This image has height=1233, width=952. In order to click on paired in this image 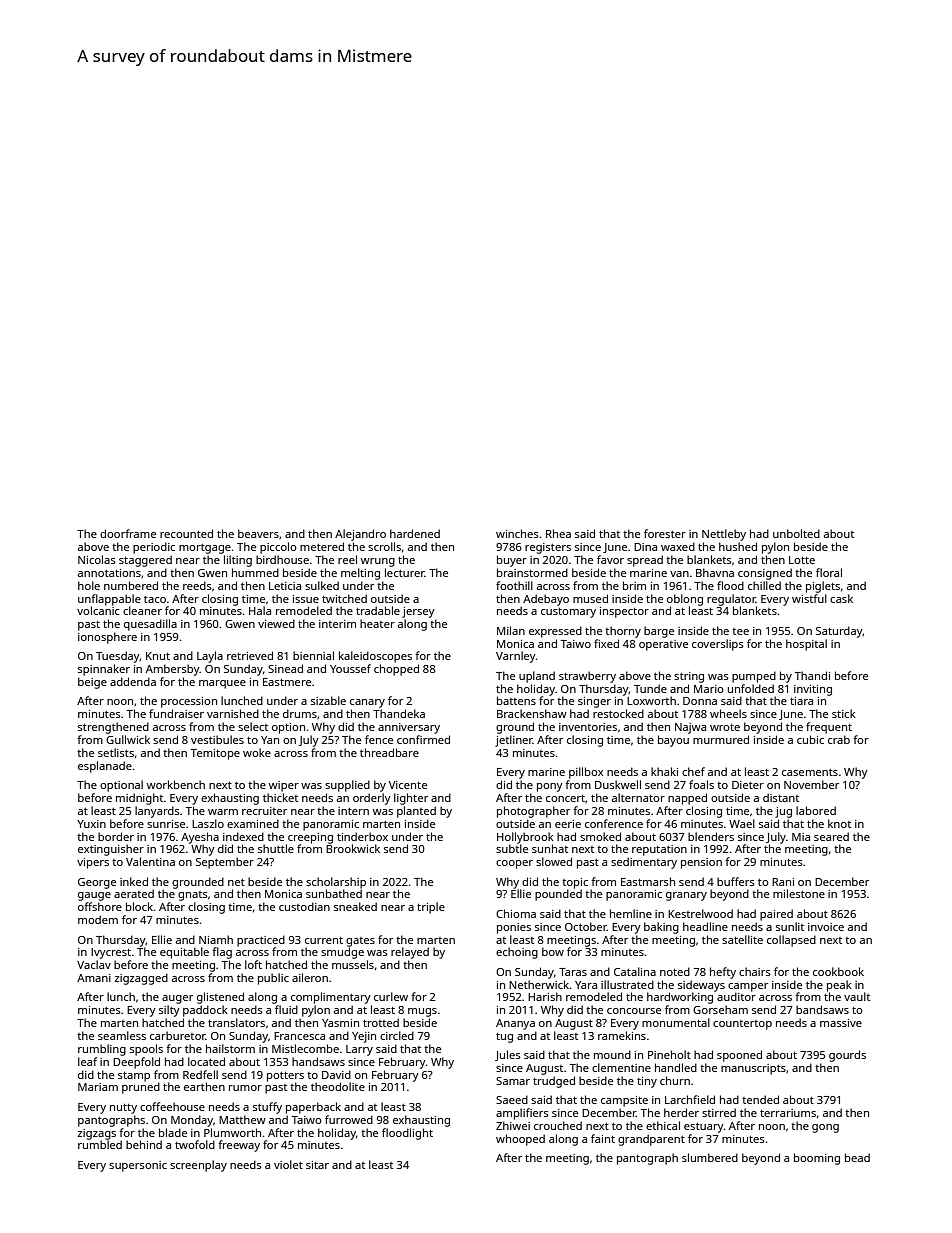, I will do `click(776, 915)`.
